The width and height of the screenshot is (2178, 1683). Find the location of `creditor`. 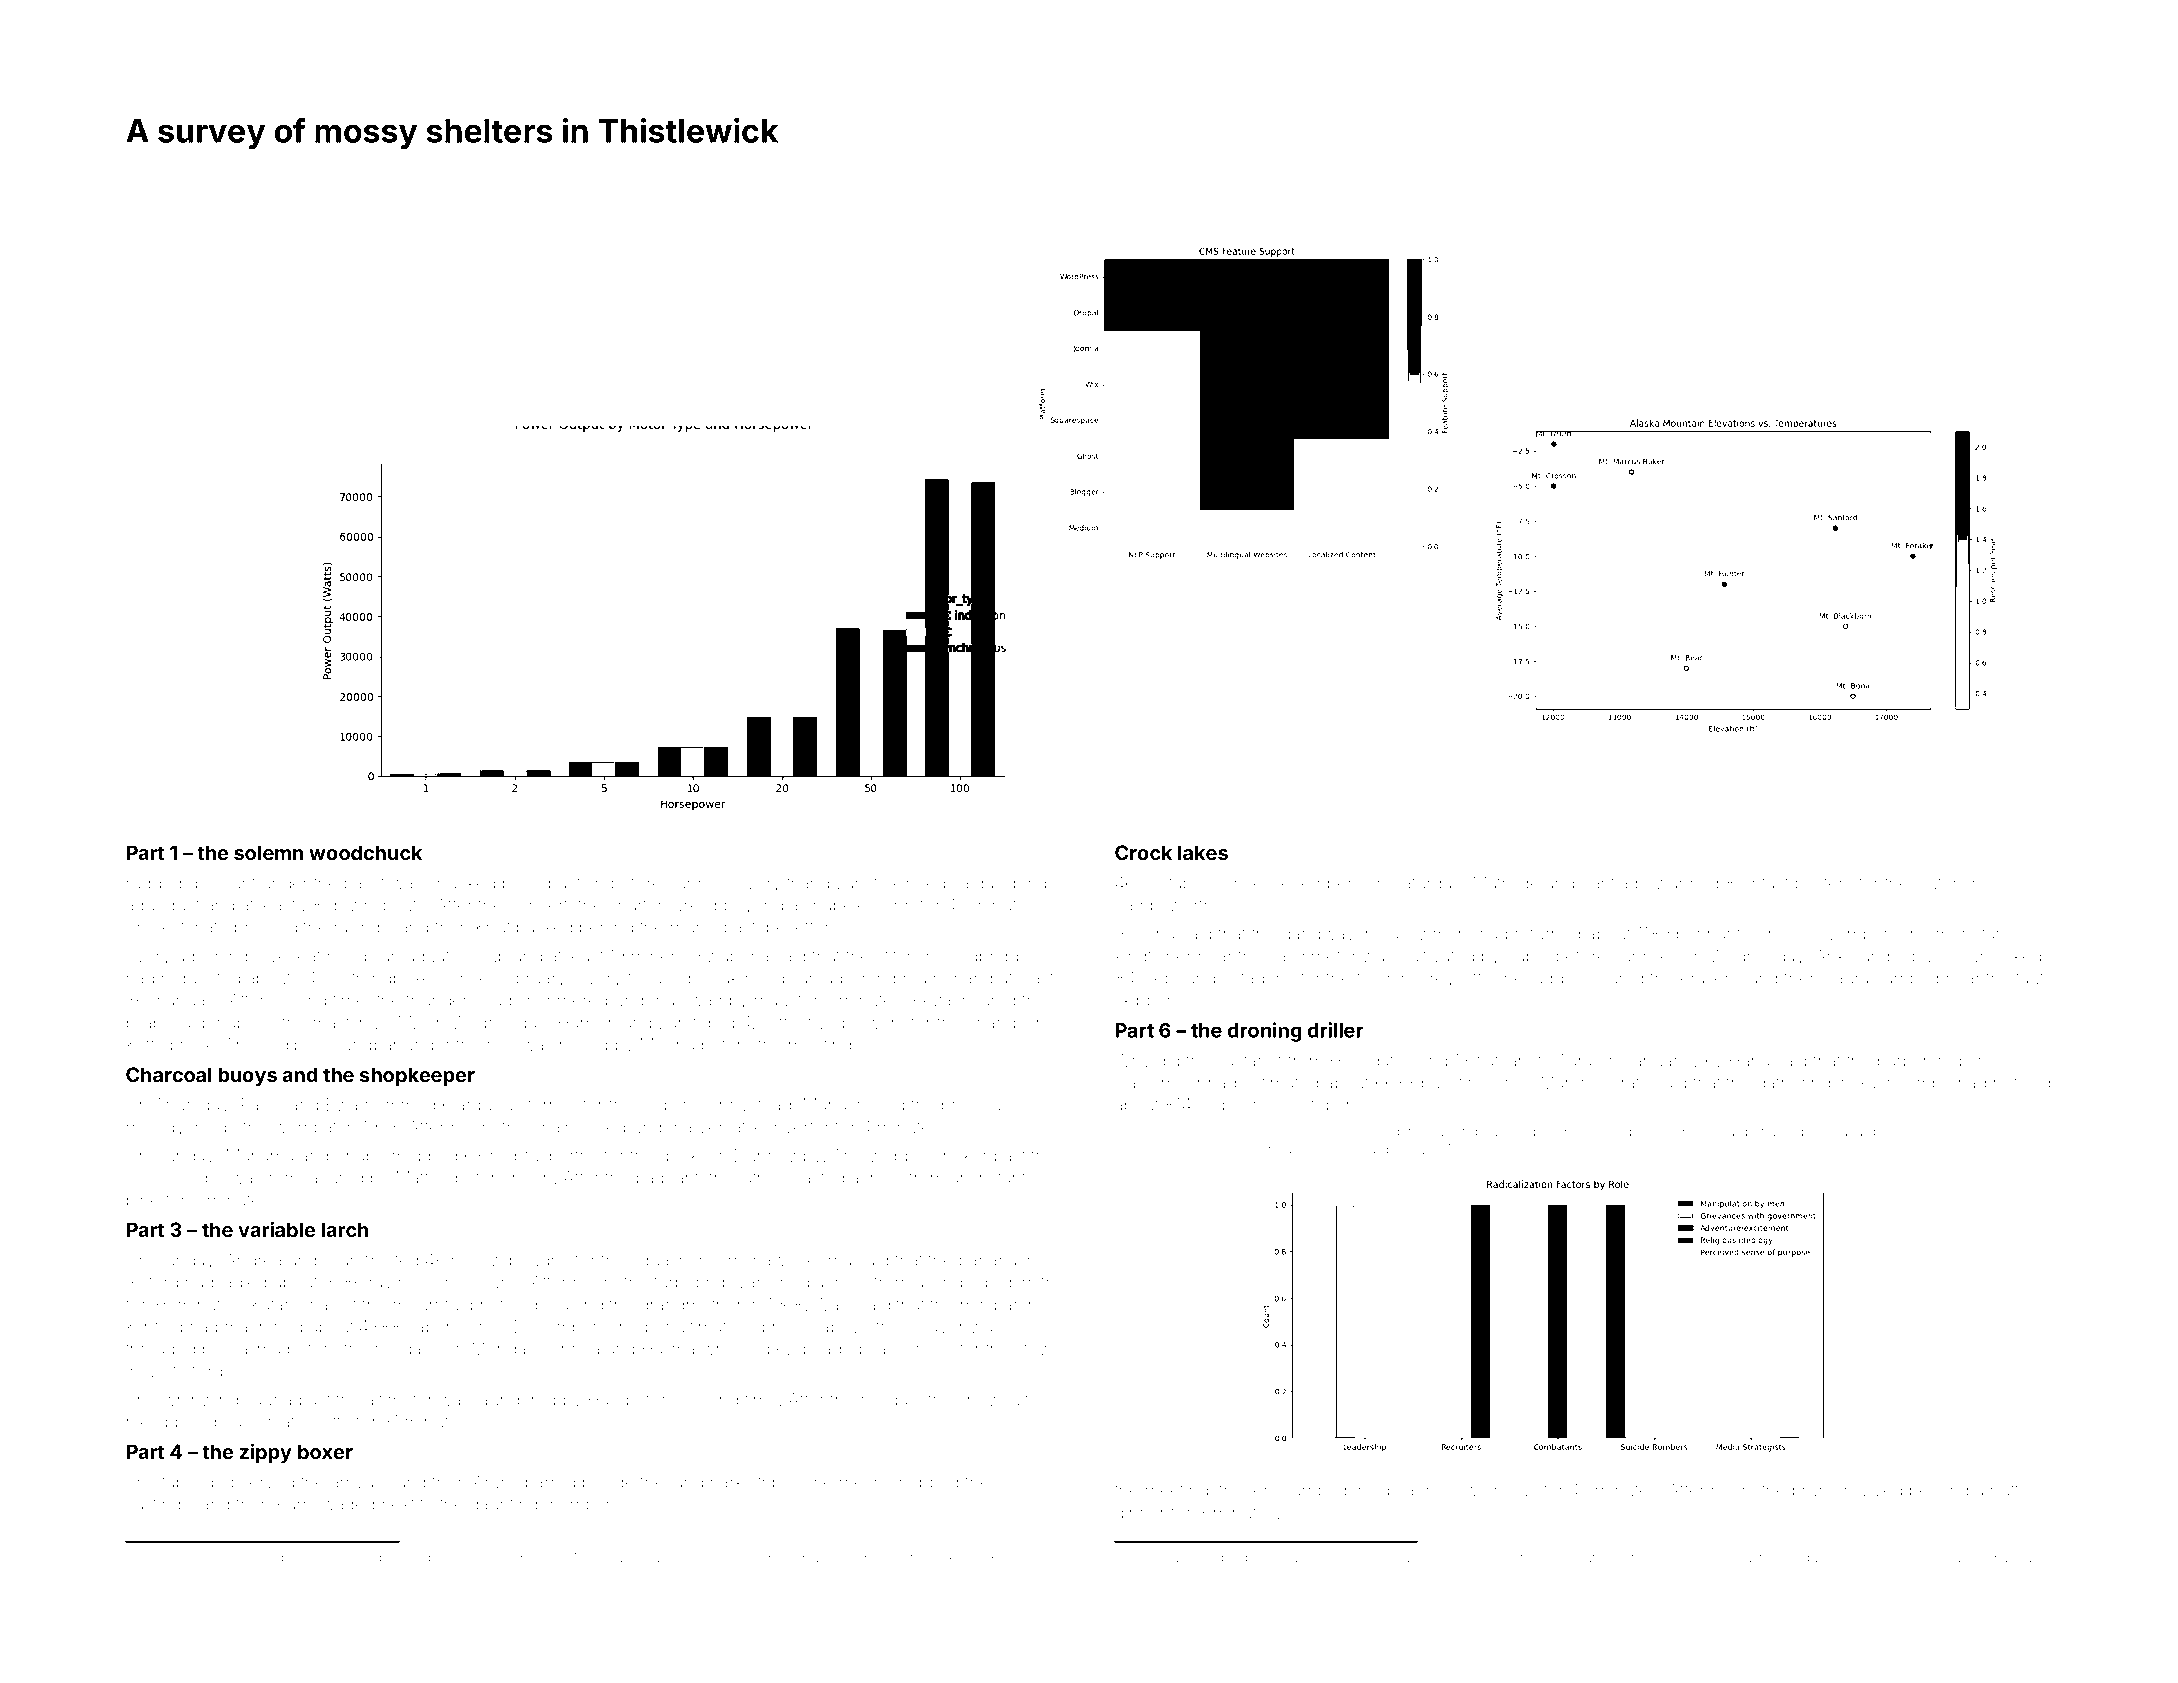

creditor is located at coordinates (1627, 1132).
